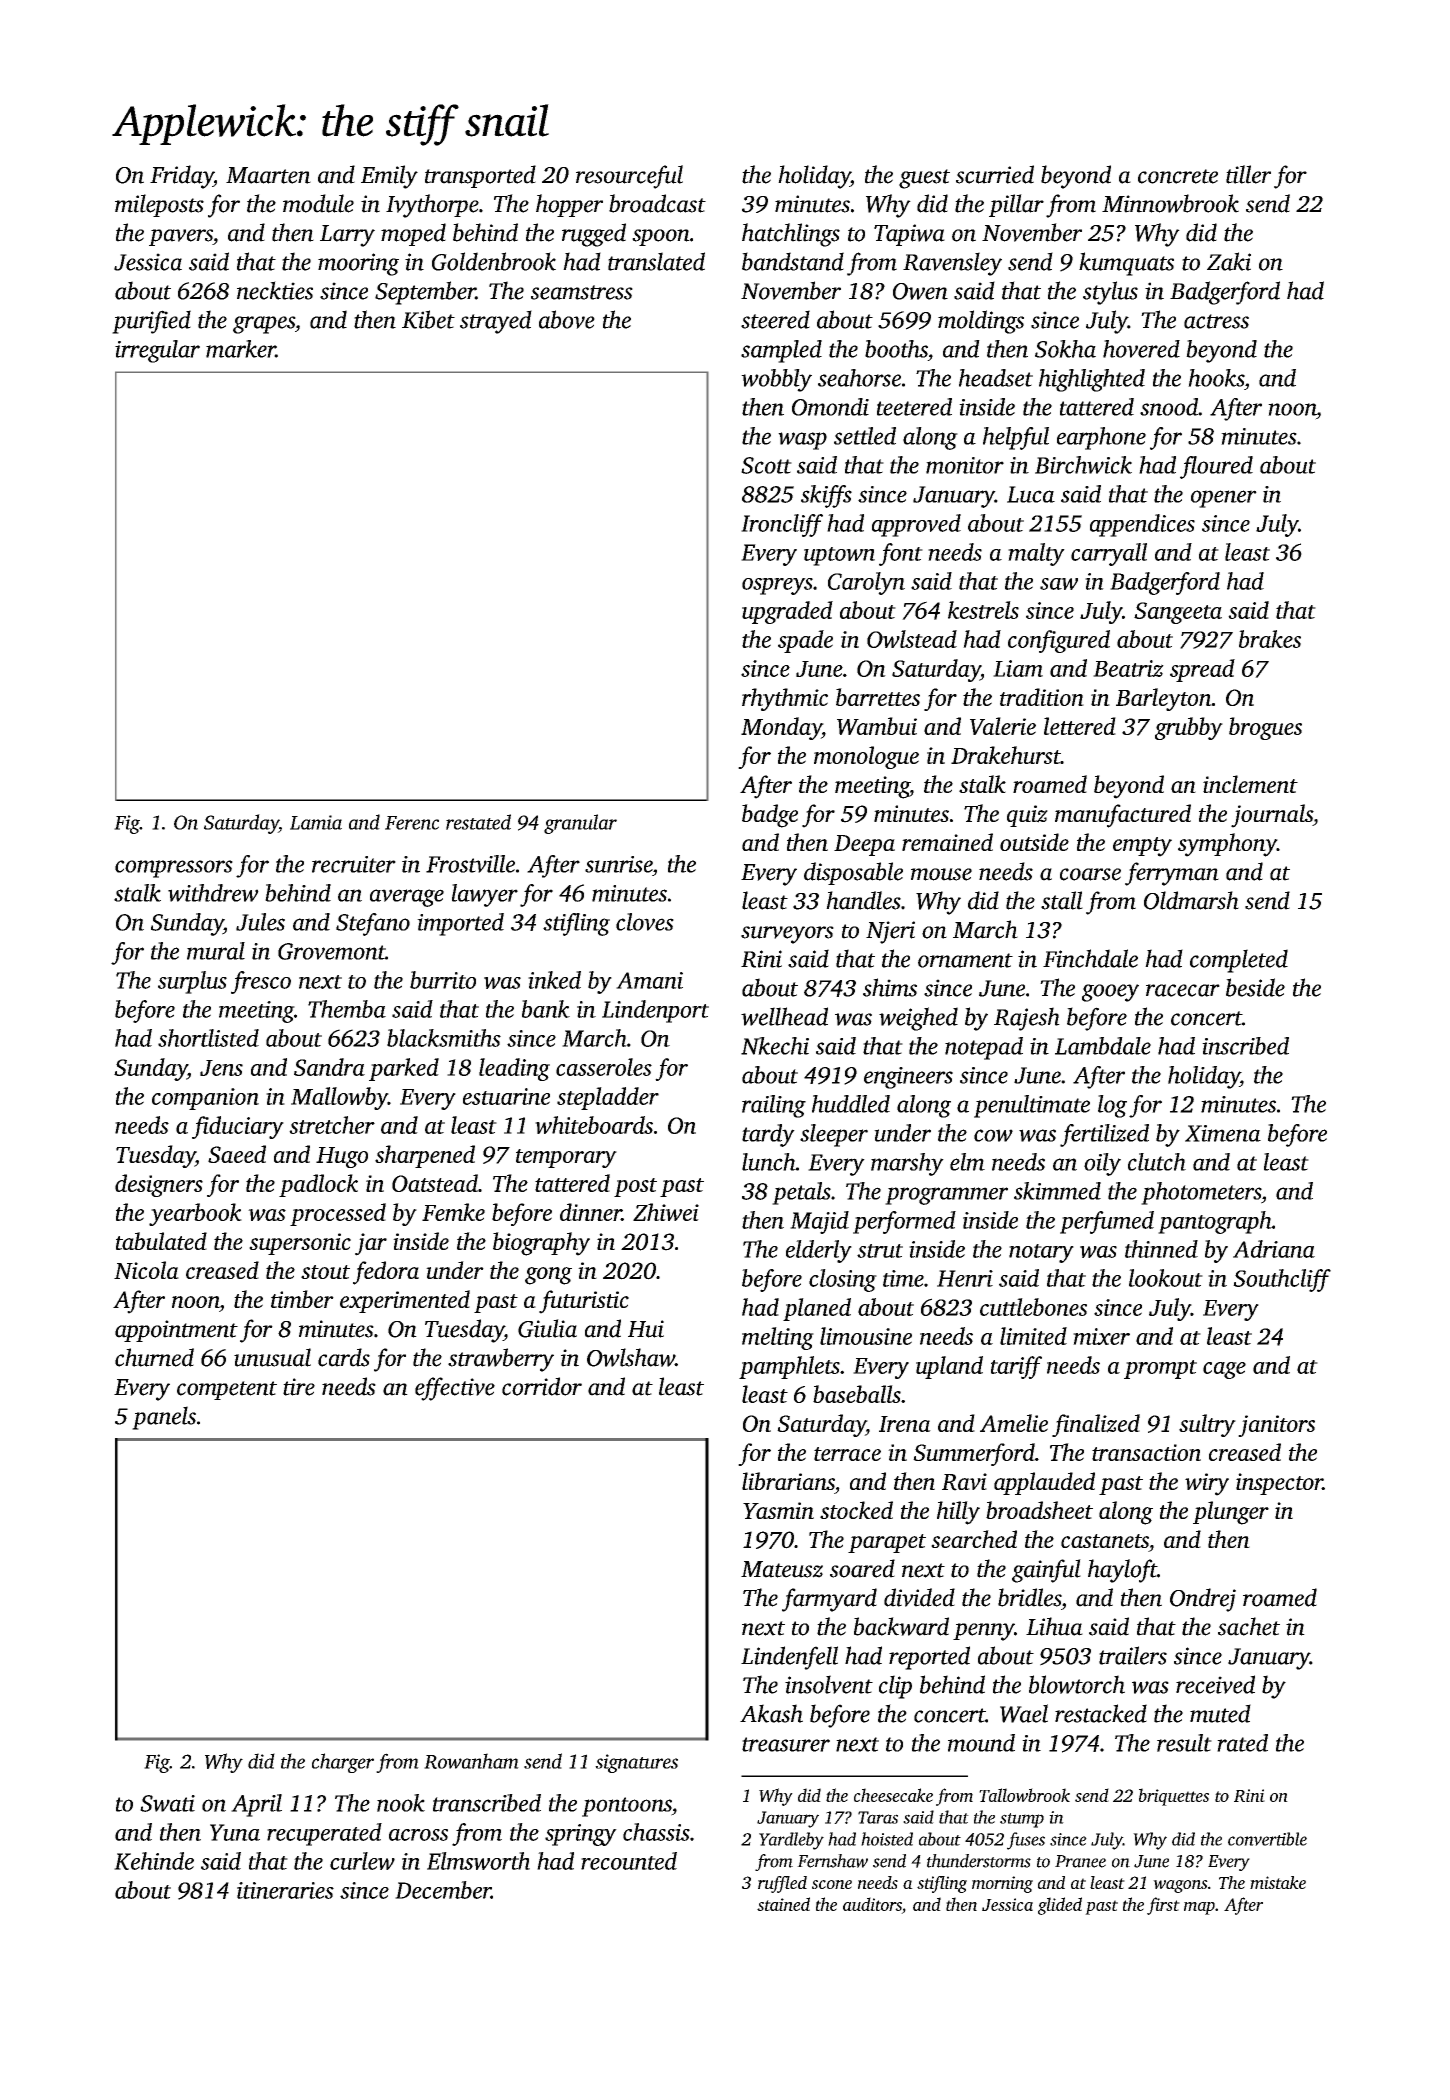  I want to click on journals, so click(1272, 816).
